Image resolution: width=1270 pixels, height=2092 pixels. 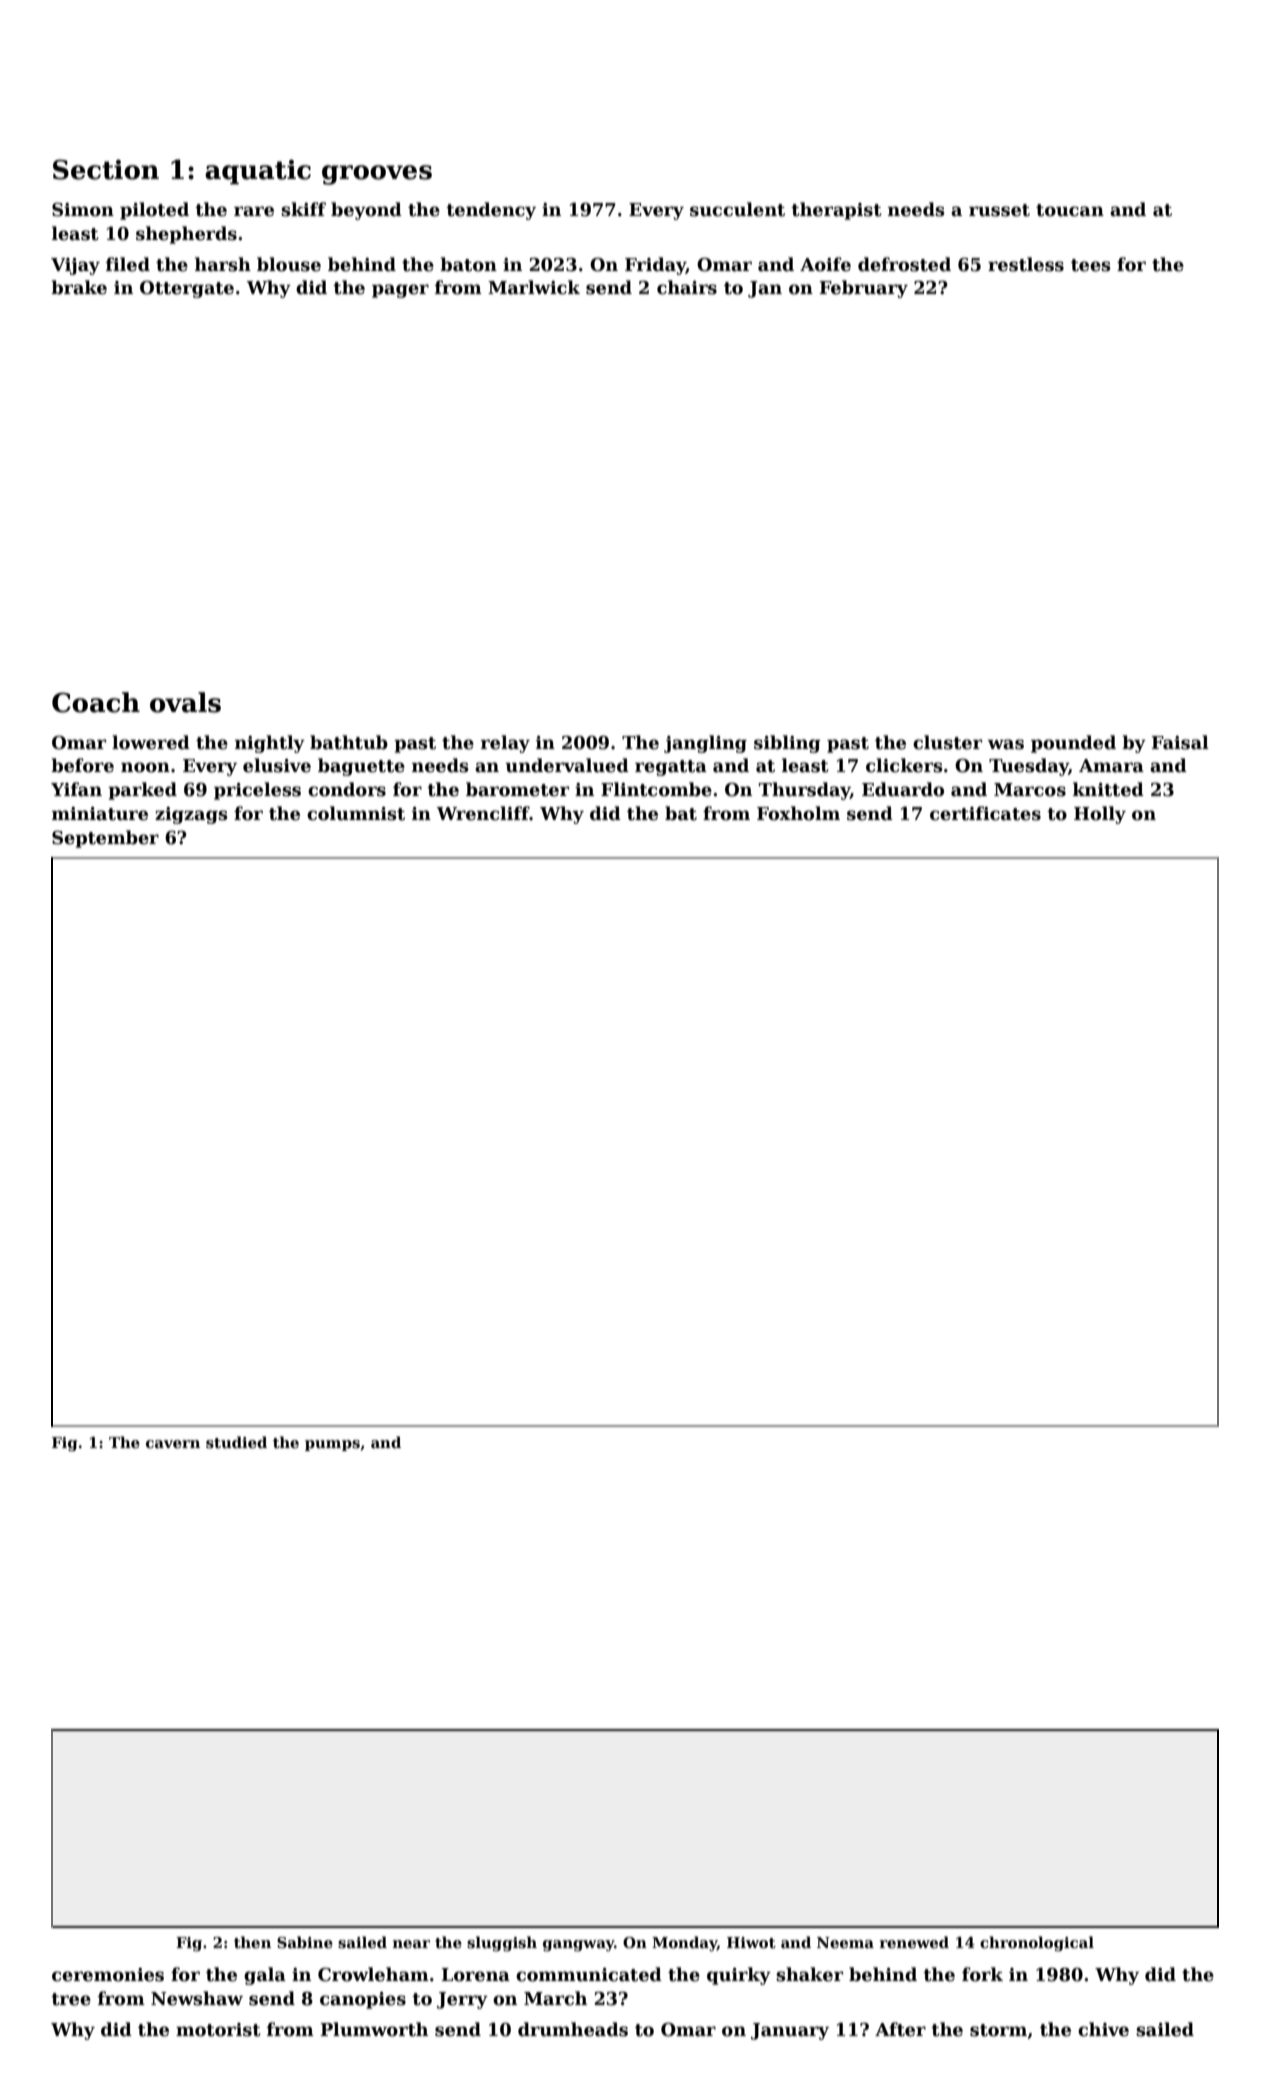 I want to click on cluster, so click(x=947, y=742).
